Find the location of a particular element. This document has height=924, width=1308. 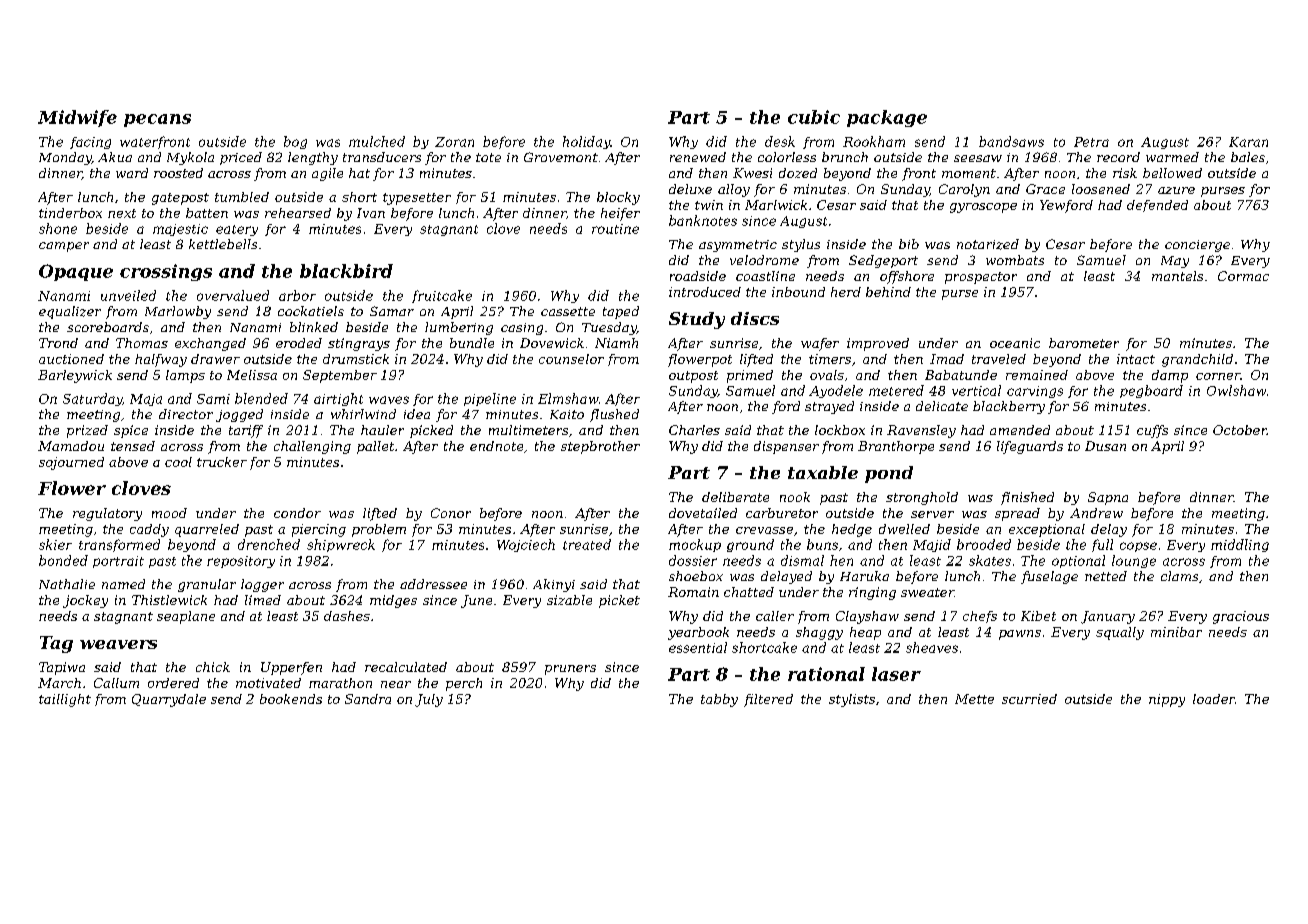

Upperfen is located at coordinates (291, 668).
